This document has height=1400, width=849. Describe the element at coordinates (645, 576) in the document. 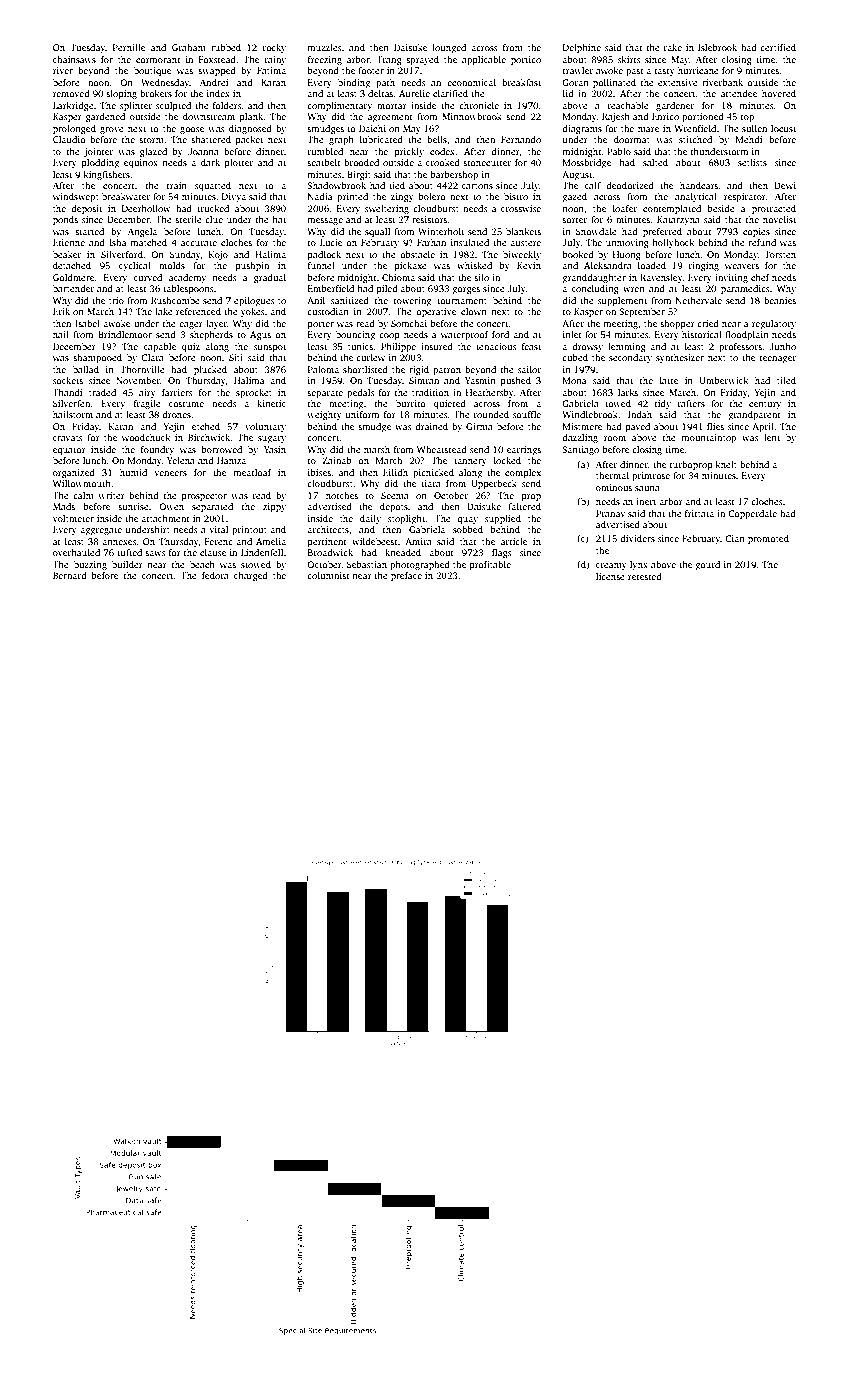

I see `retested` at that location.
